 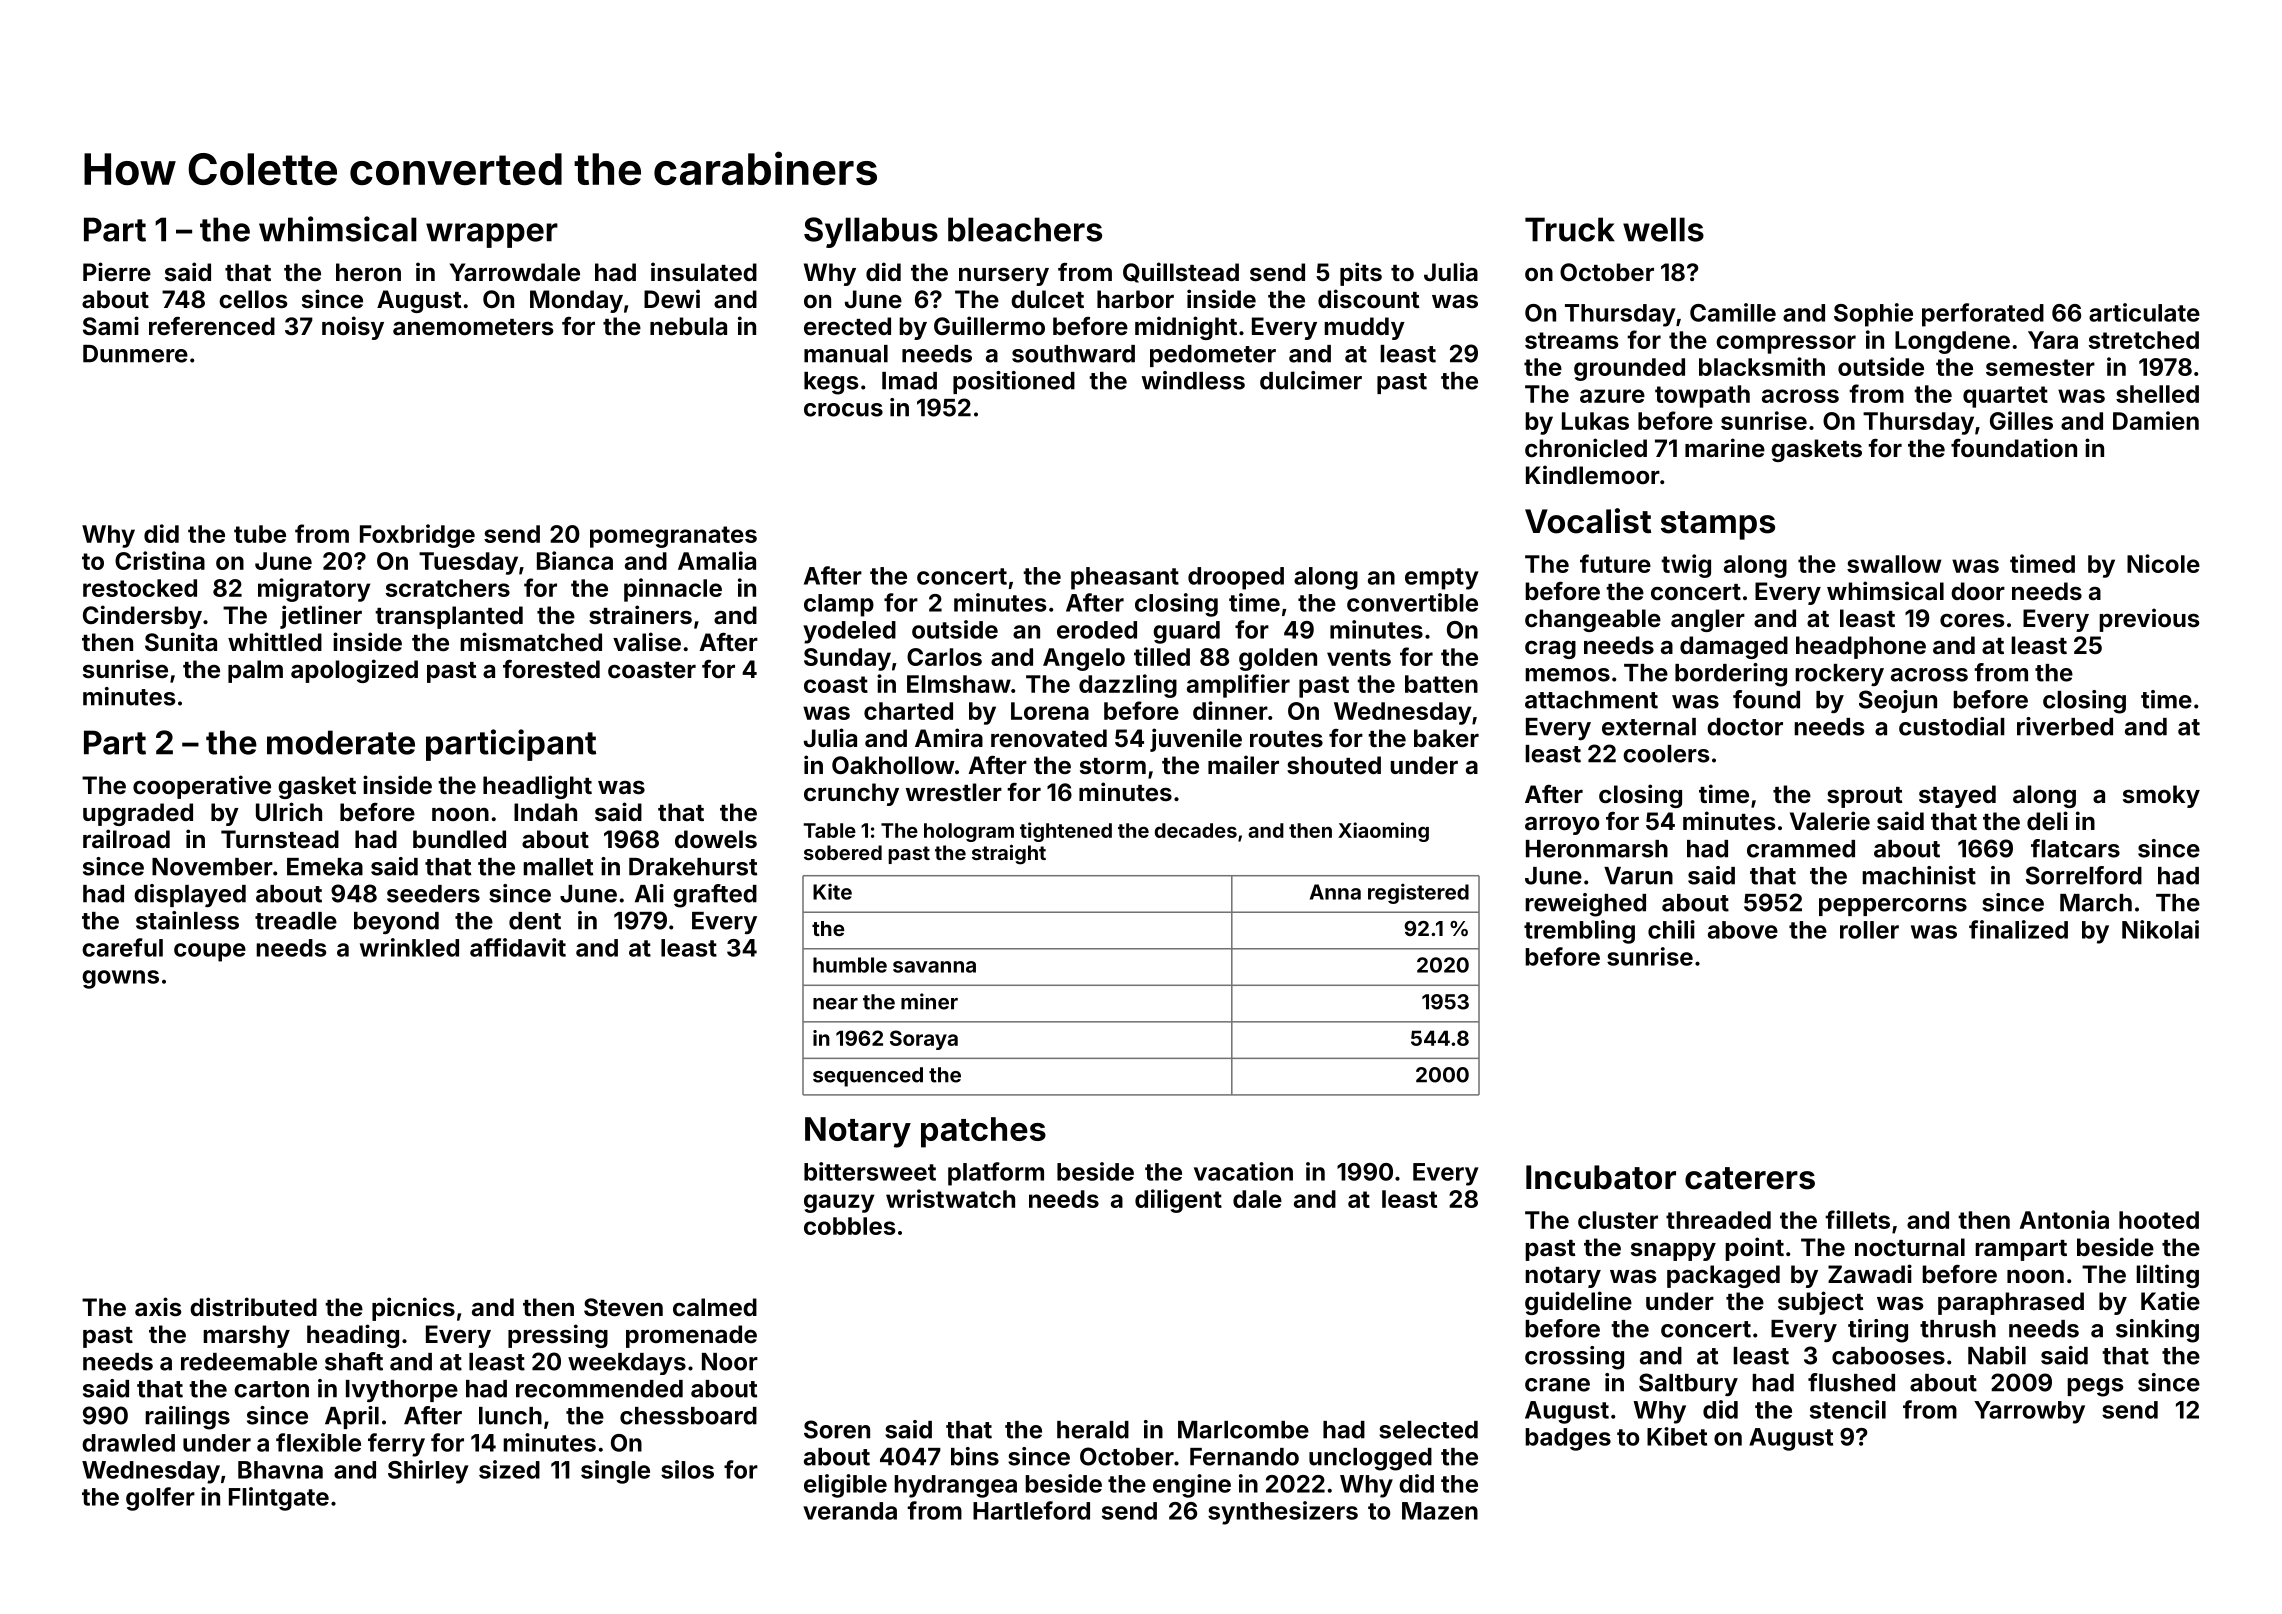 What do you see at coordinates (314, 590) in the document?
I see `migratory` at bounding box center [314, 590].
